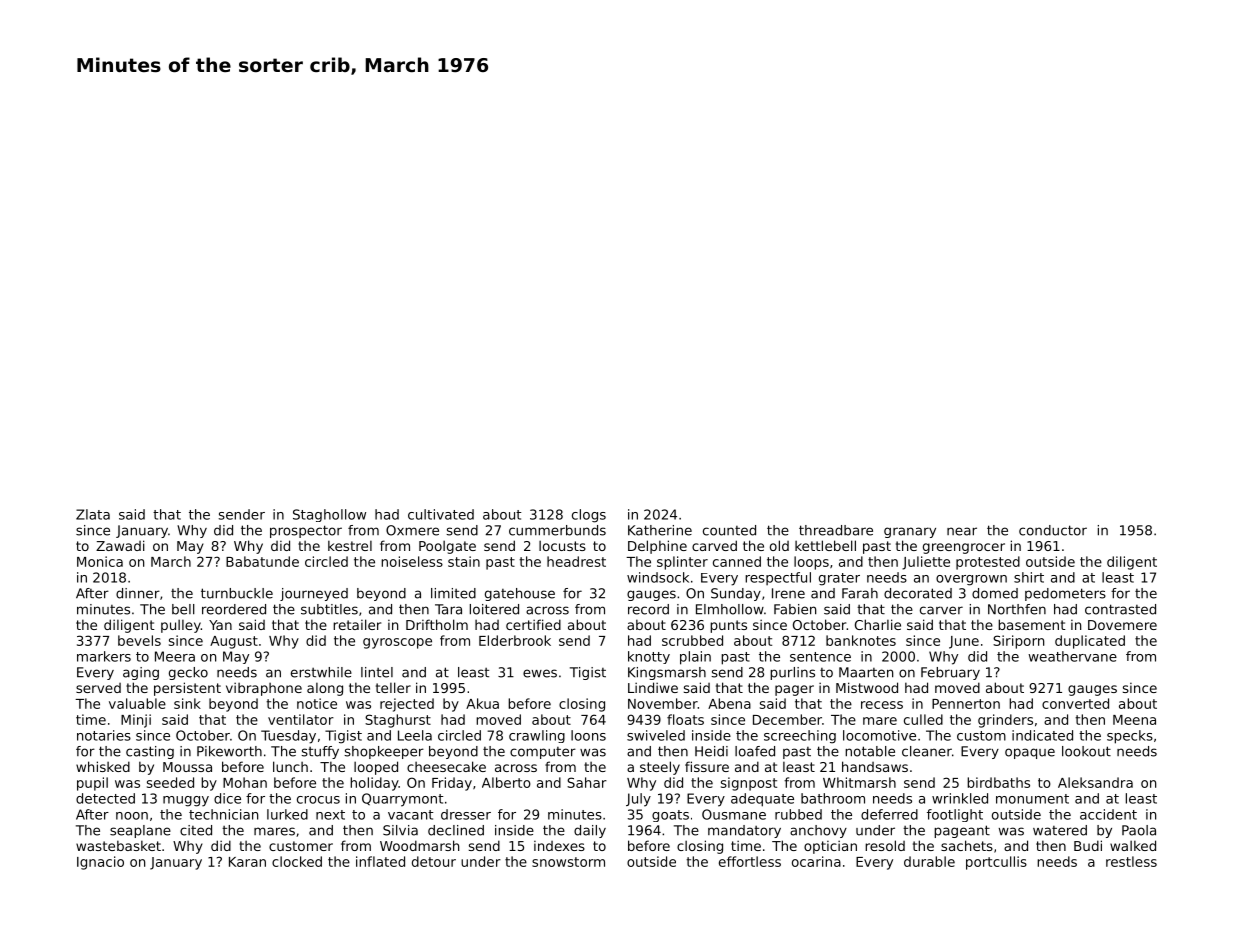  Describe the element at coordinates (136, 721) in the page. I see `Minji` at that location.
